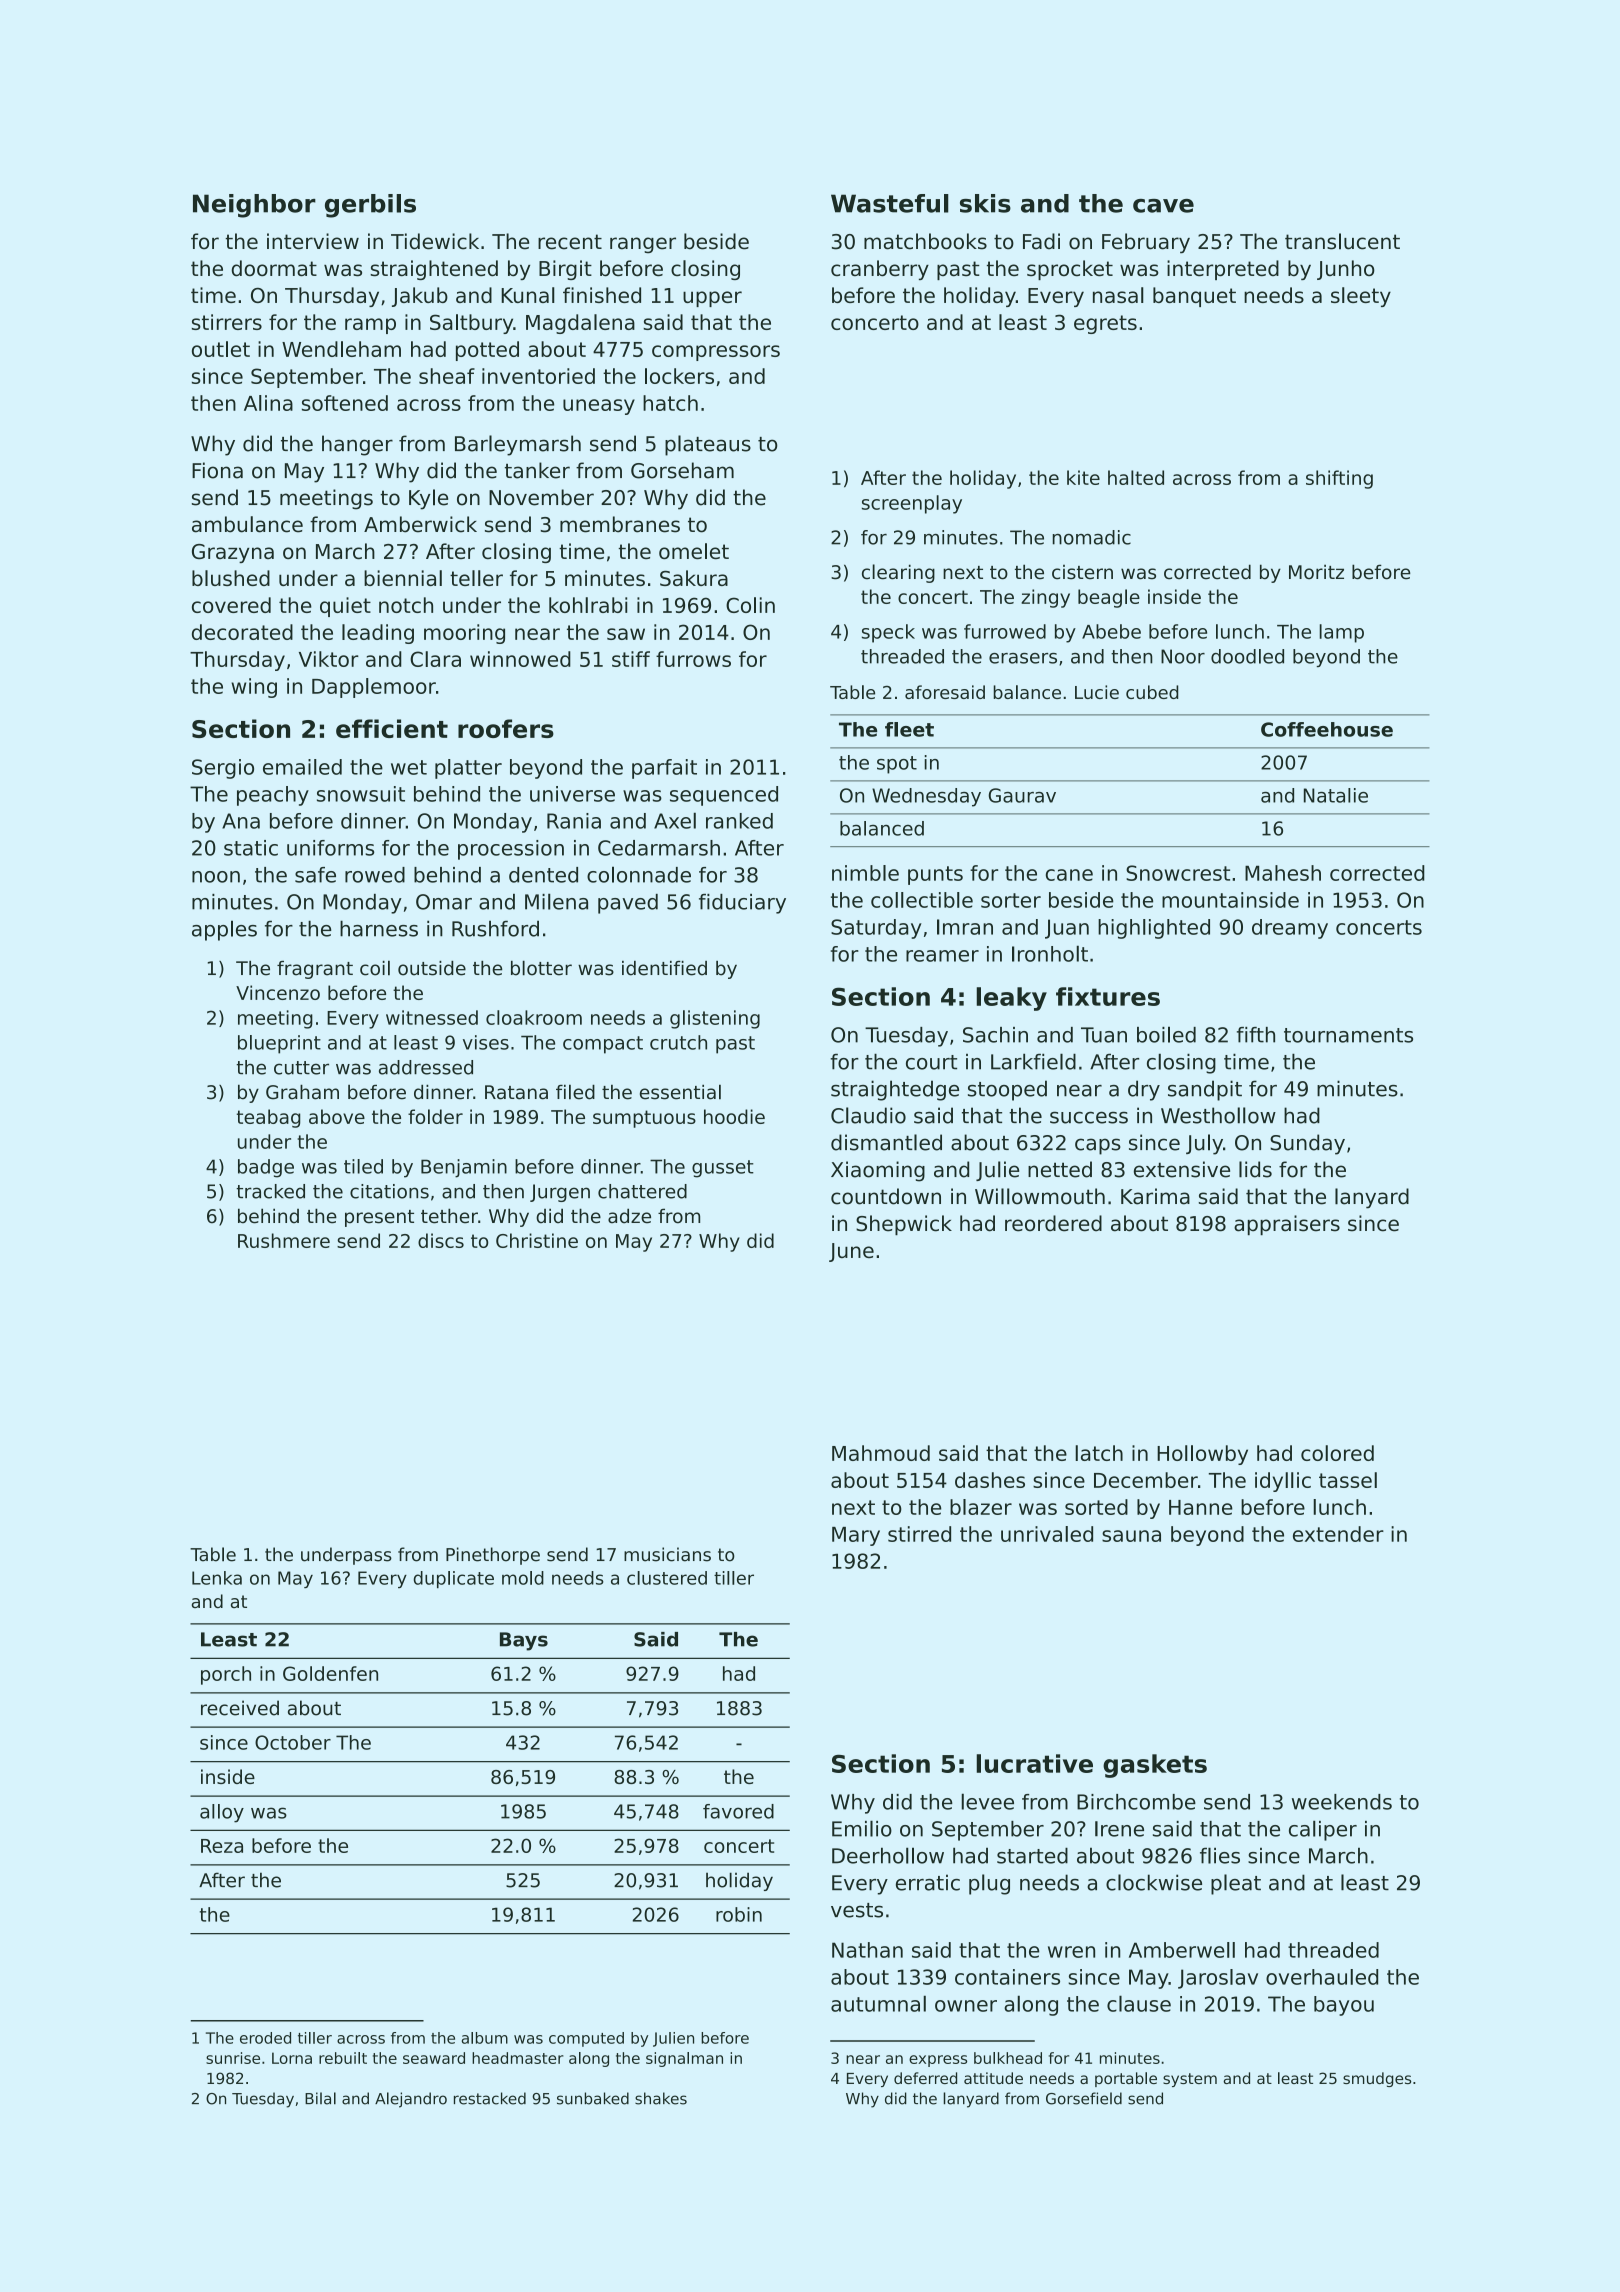 The height and width of the document is (2292, 1620). What do you see at coordinates (1339, 479) in the document?
I see `shifting` at bounding box center [1339, 479].
